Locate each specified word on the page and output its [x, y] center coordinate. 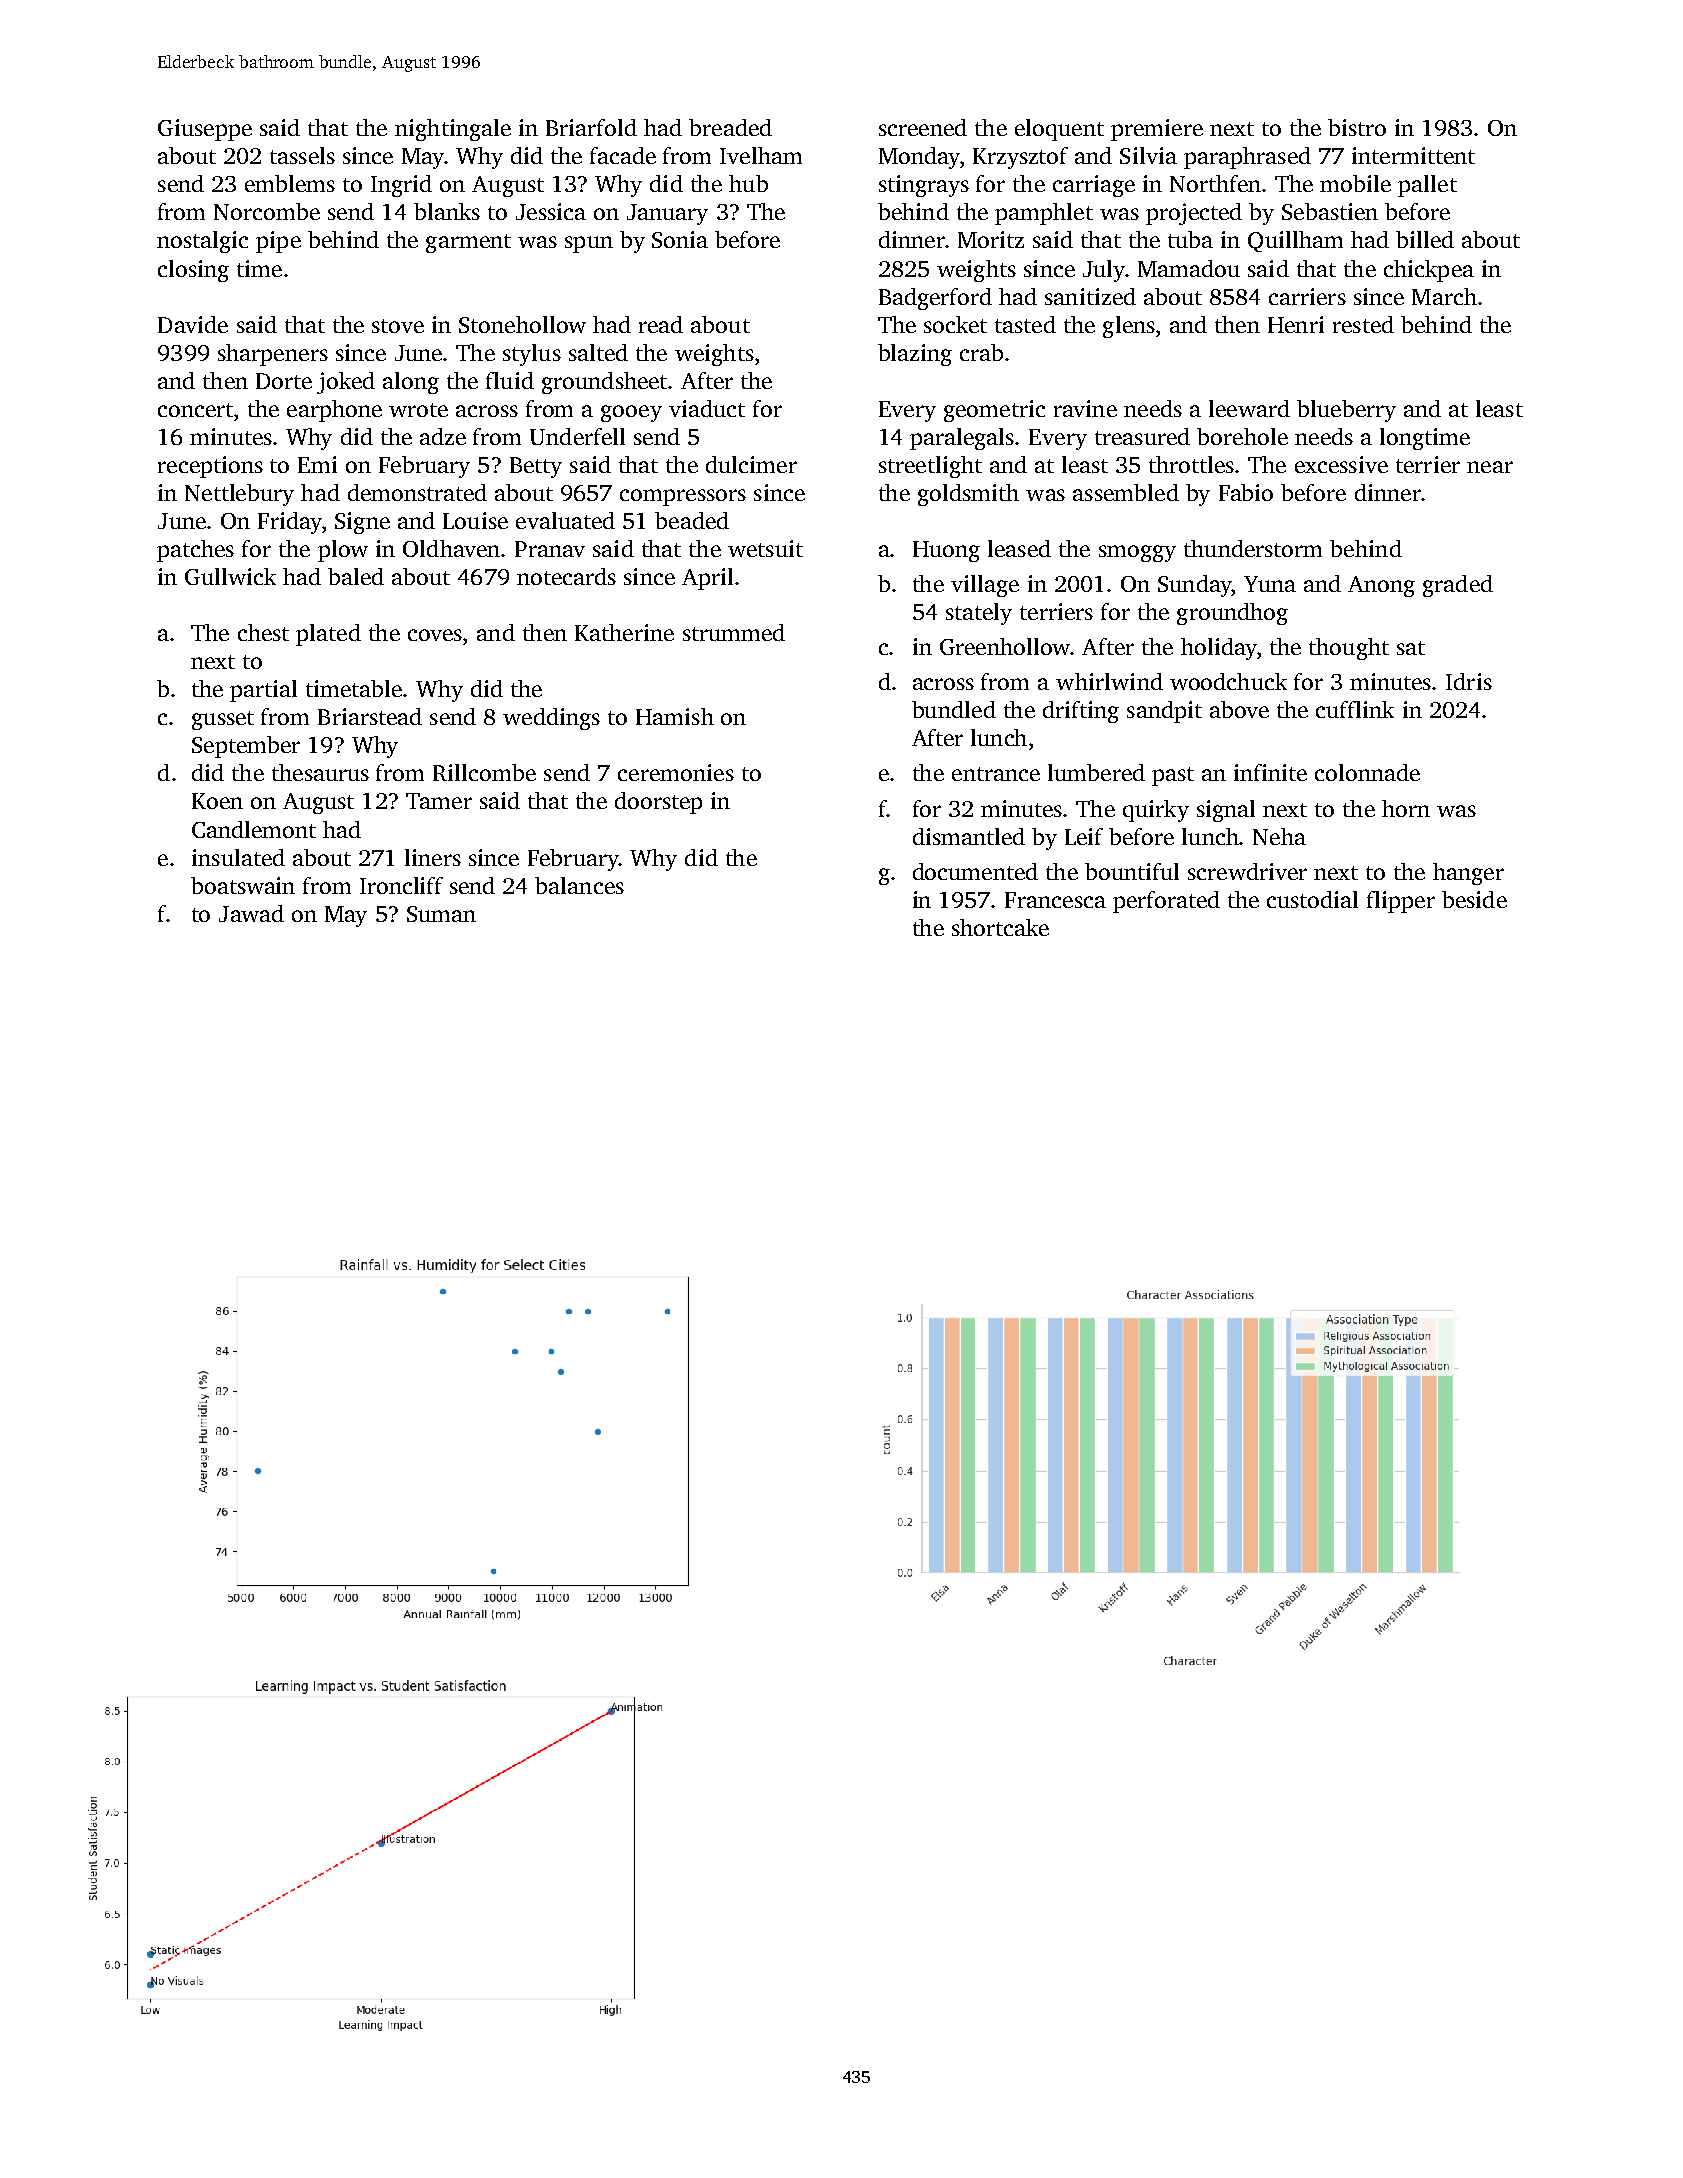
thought [1349, 649]
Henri [1296, 324]
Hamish [675, 716]
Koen [217, 801]
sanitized [1090, 296]
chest [263, 632]
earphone [334, 411]
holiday [1219, 649]
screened [923, 127]
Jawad [251, 913]
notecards [566, 576]
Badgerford [935, 299]
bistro [1357, 127]
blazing [915, 355]
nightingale [453, 130]
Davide [193, 324]
